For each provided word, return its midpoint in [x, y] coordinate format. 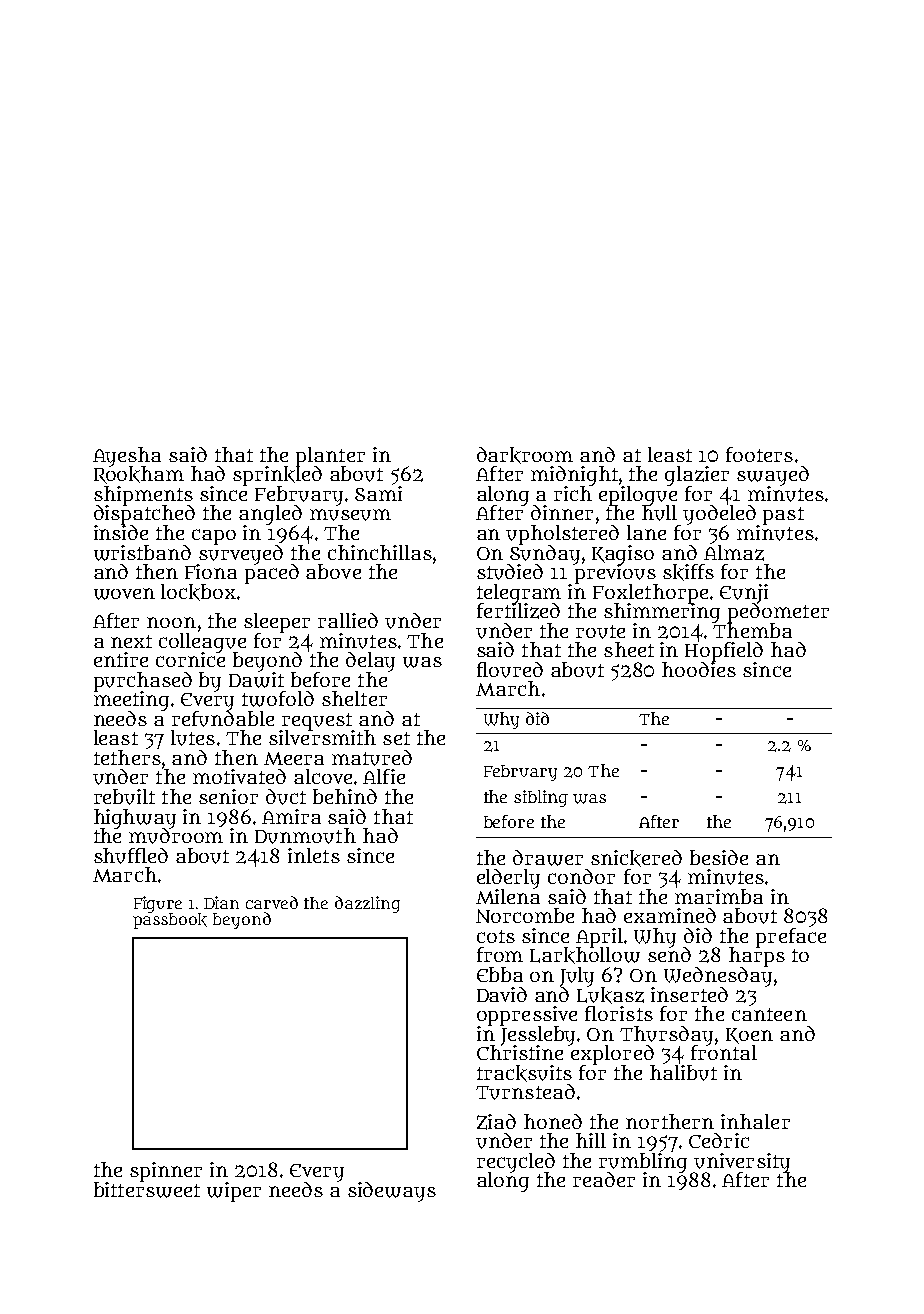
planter [330, 456]
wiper [234, 1192]
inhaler [755, 1121]
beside [719, 857]
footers [759, 454]
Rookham [139, 475]
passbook [170, 921]
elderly [508, 879]
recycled [516, 1163]
